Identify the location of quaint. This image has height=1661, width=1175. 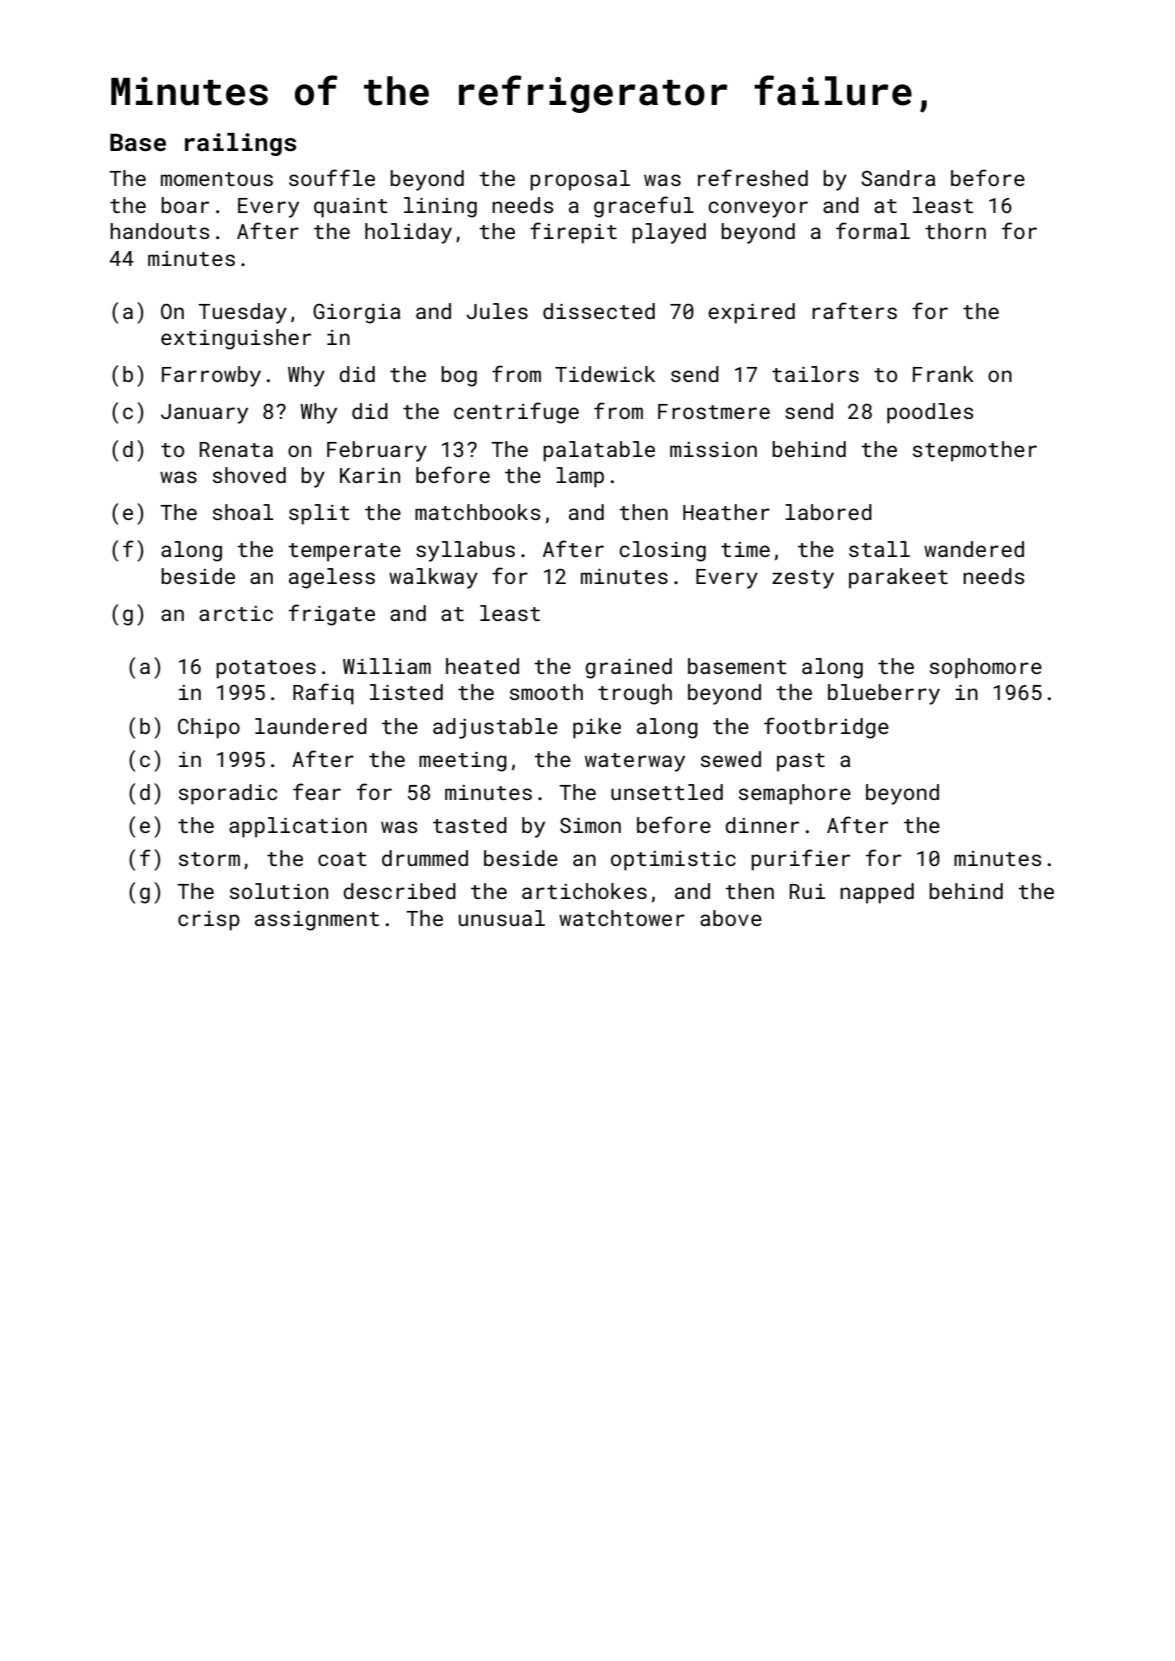
(351, 208).
